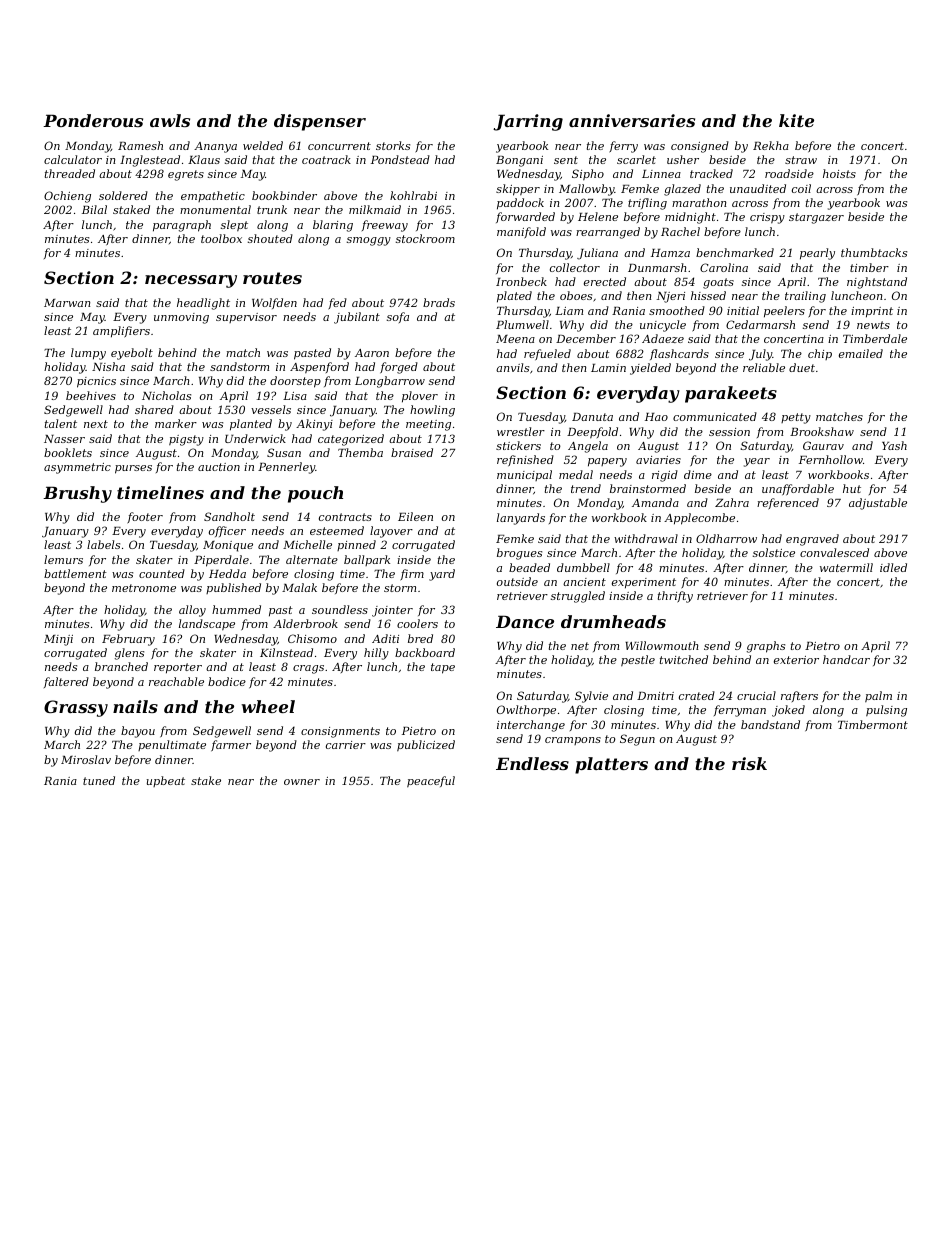  What do you see at coordinates (390, 382) in the screenshot?
I see `Longbarrow` at bounding box center [390, 382].
